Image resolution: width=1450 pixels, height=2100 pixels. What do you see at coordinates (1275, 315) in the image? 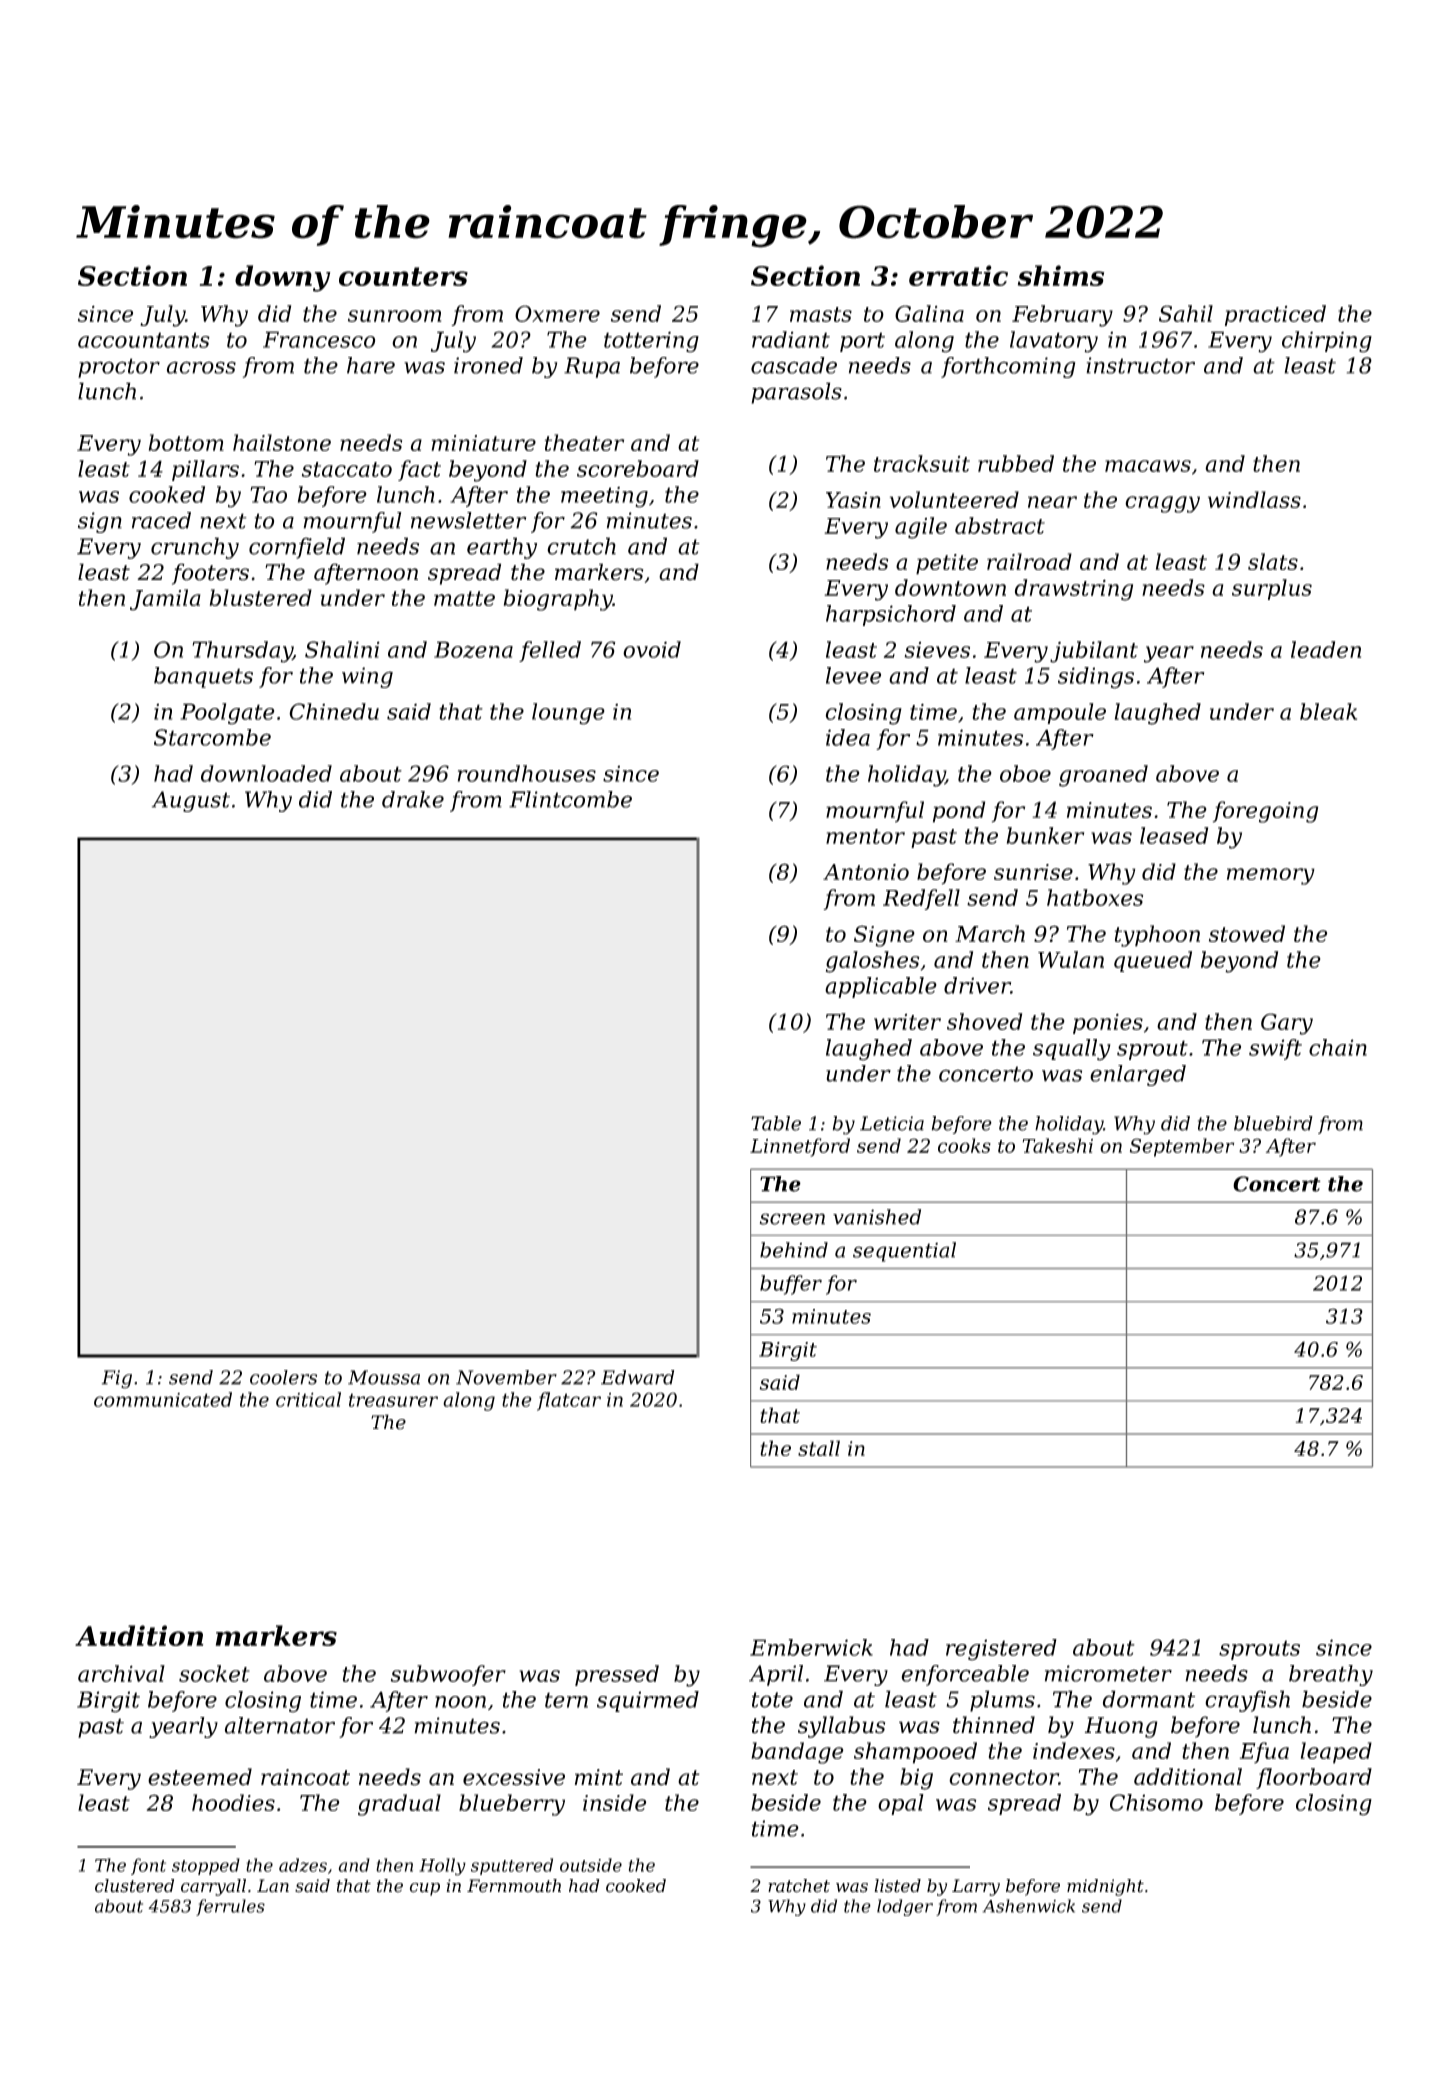
I see `practiced` at bounding box center [1275, 315].
